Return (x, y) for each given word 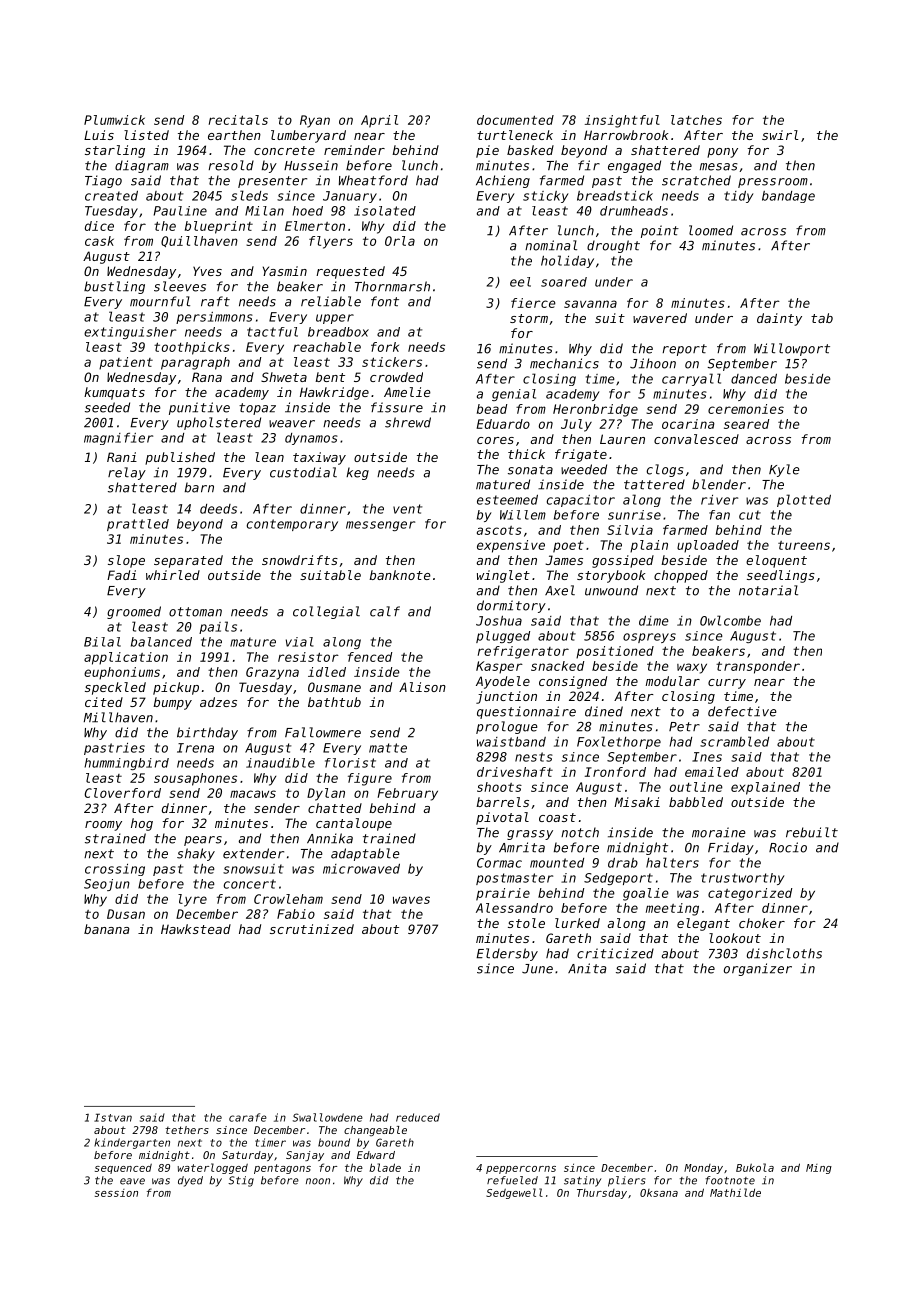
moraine (719, 832)
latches (696, 120)
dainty (779, 319)
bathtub (334, 702)
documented (515, 120)
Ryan (315, 121)
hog (142, 824)
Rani (122, 457)
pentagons (282, 1169)
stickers (392, 362)
